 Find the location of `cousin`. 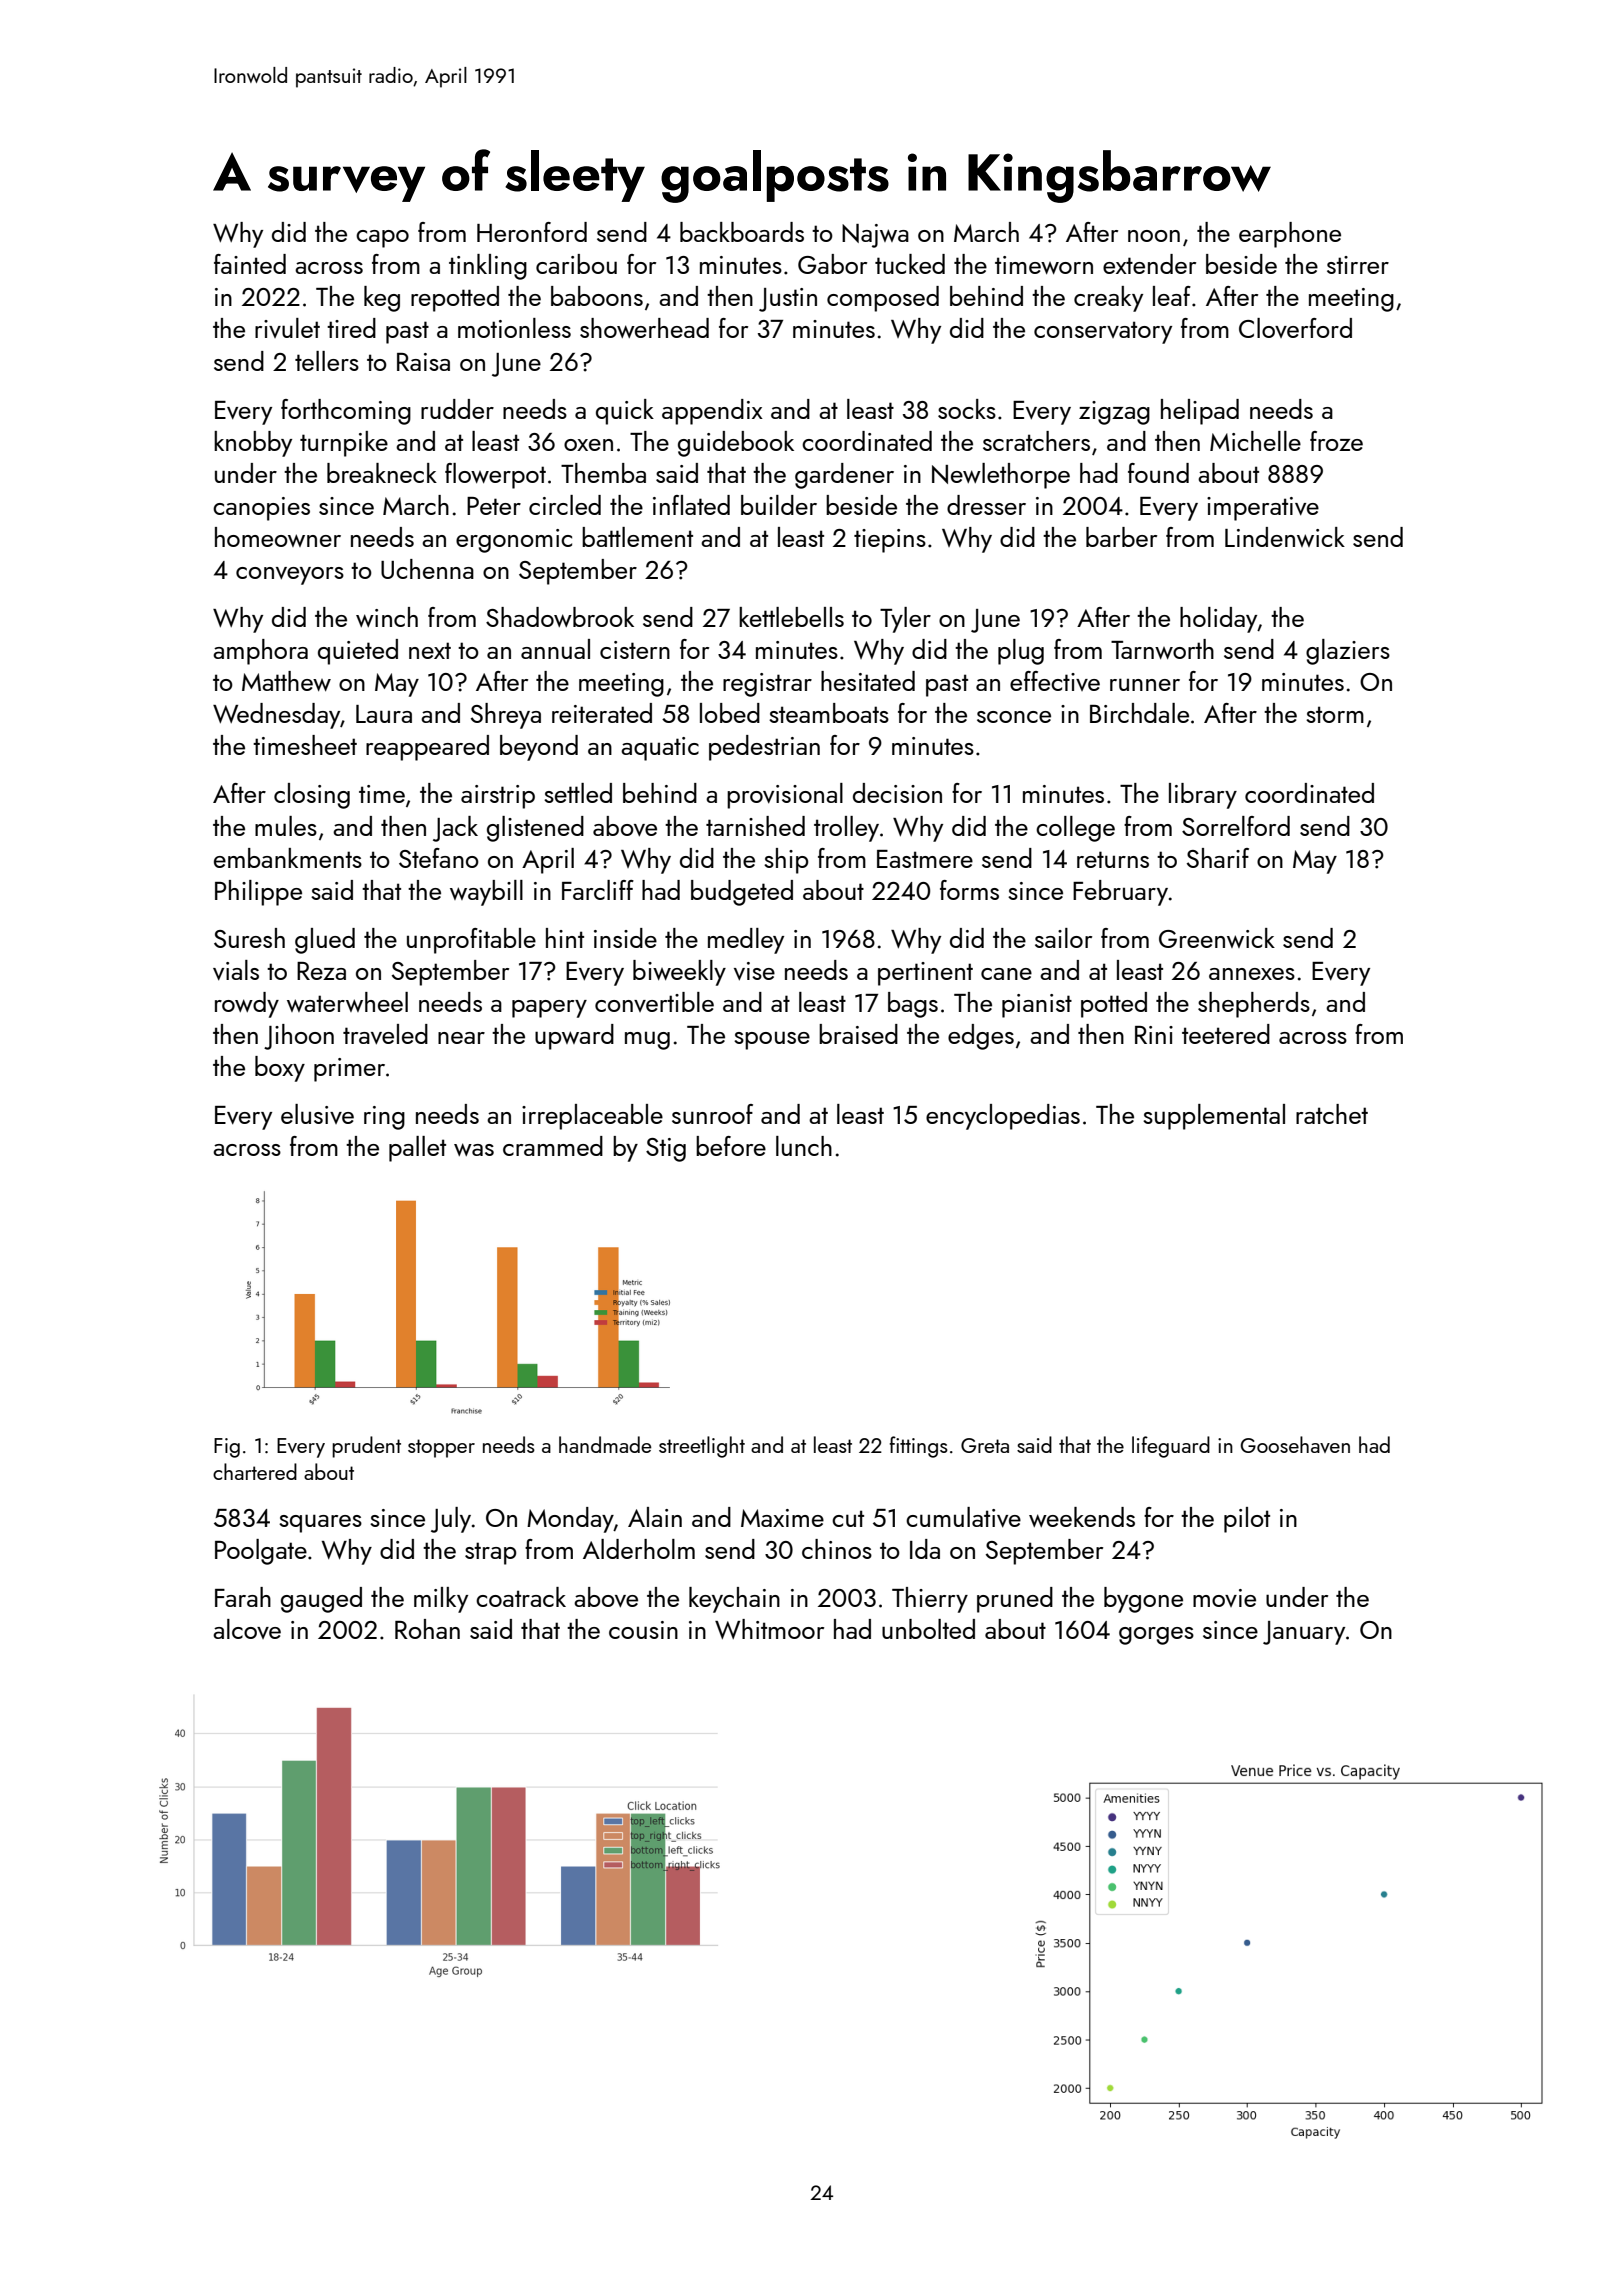

cousin is located at coordinates (643, 1630).
